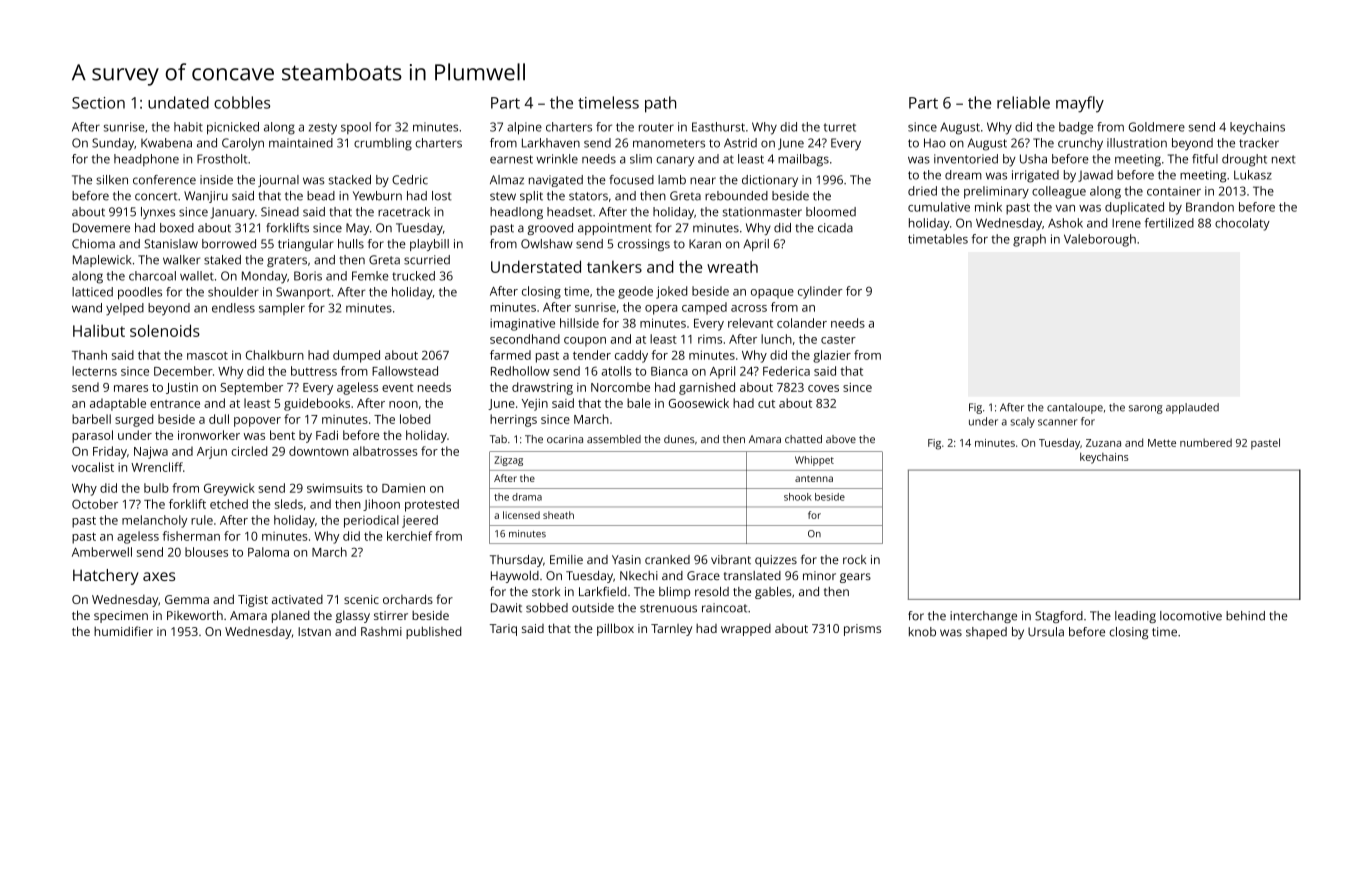 The height and width of the screenshot is (887, 1372). What do you see at coordinates (527, 497) in the screenshot?
I see `drama` at bounding box center [527, 497].
